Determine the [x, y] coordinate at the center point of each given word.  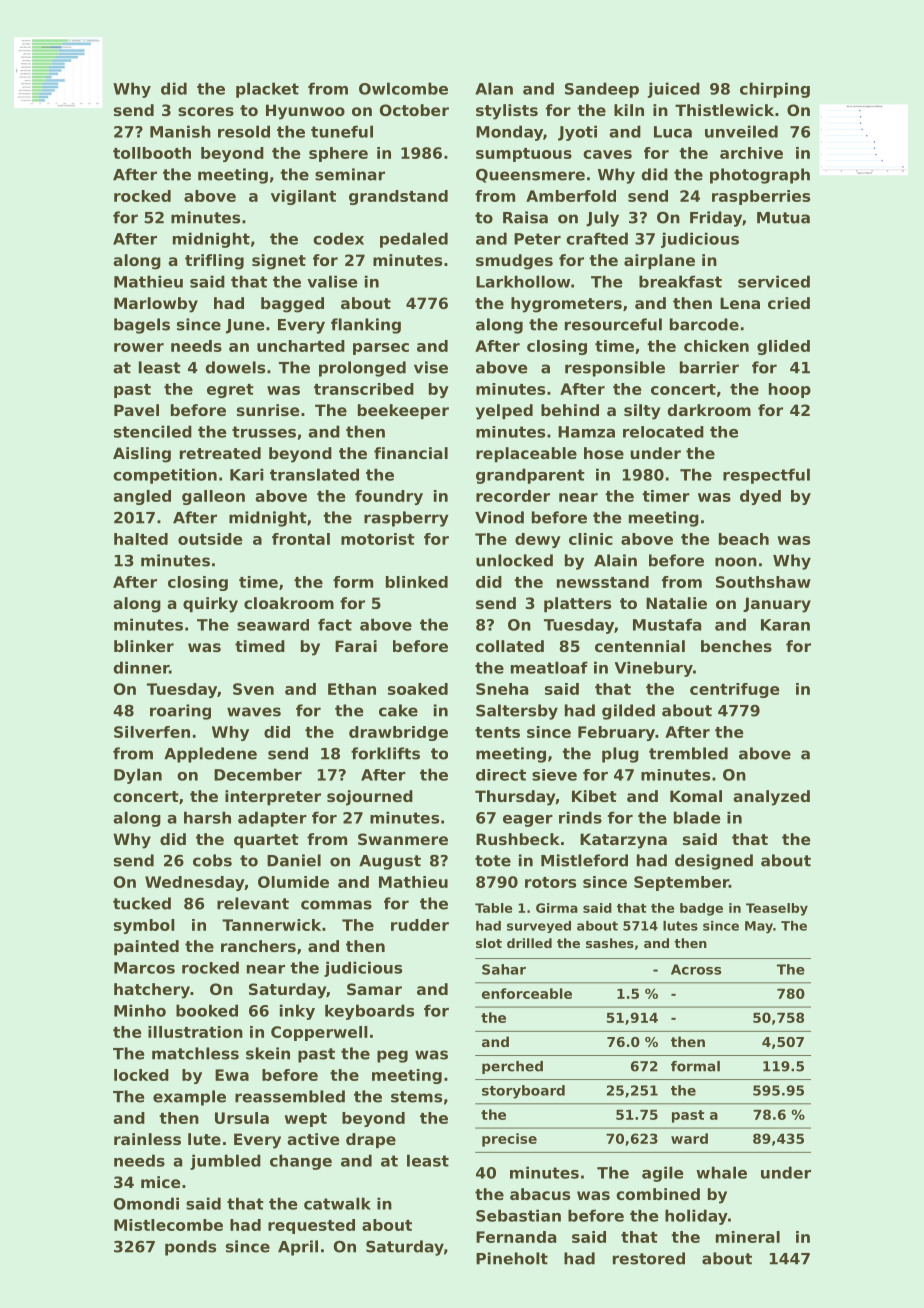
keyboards [369, 1012]
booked [207, 1010]
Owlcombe [403, 88]
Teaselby [777, 909]
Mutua [783, 218]
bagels [142, 326]
